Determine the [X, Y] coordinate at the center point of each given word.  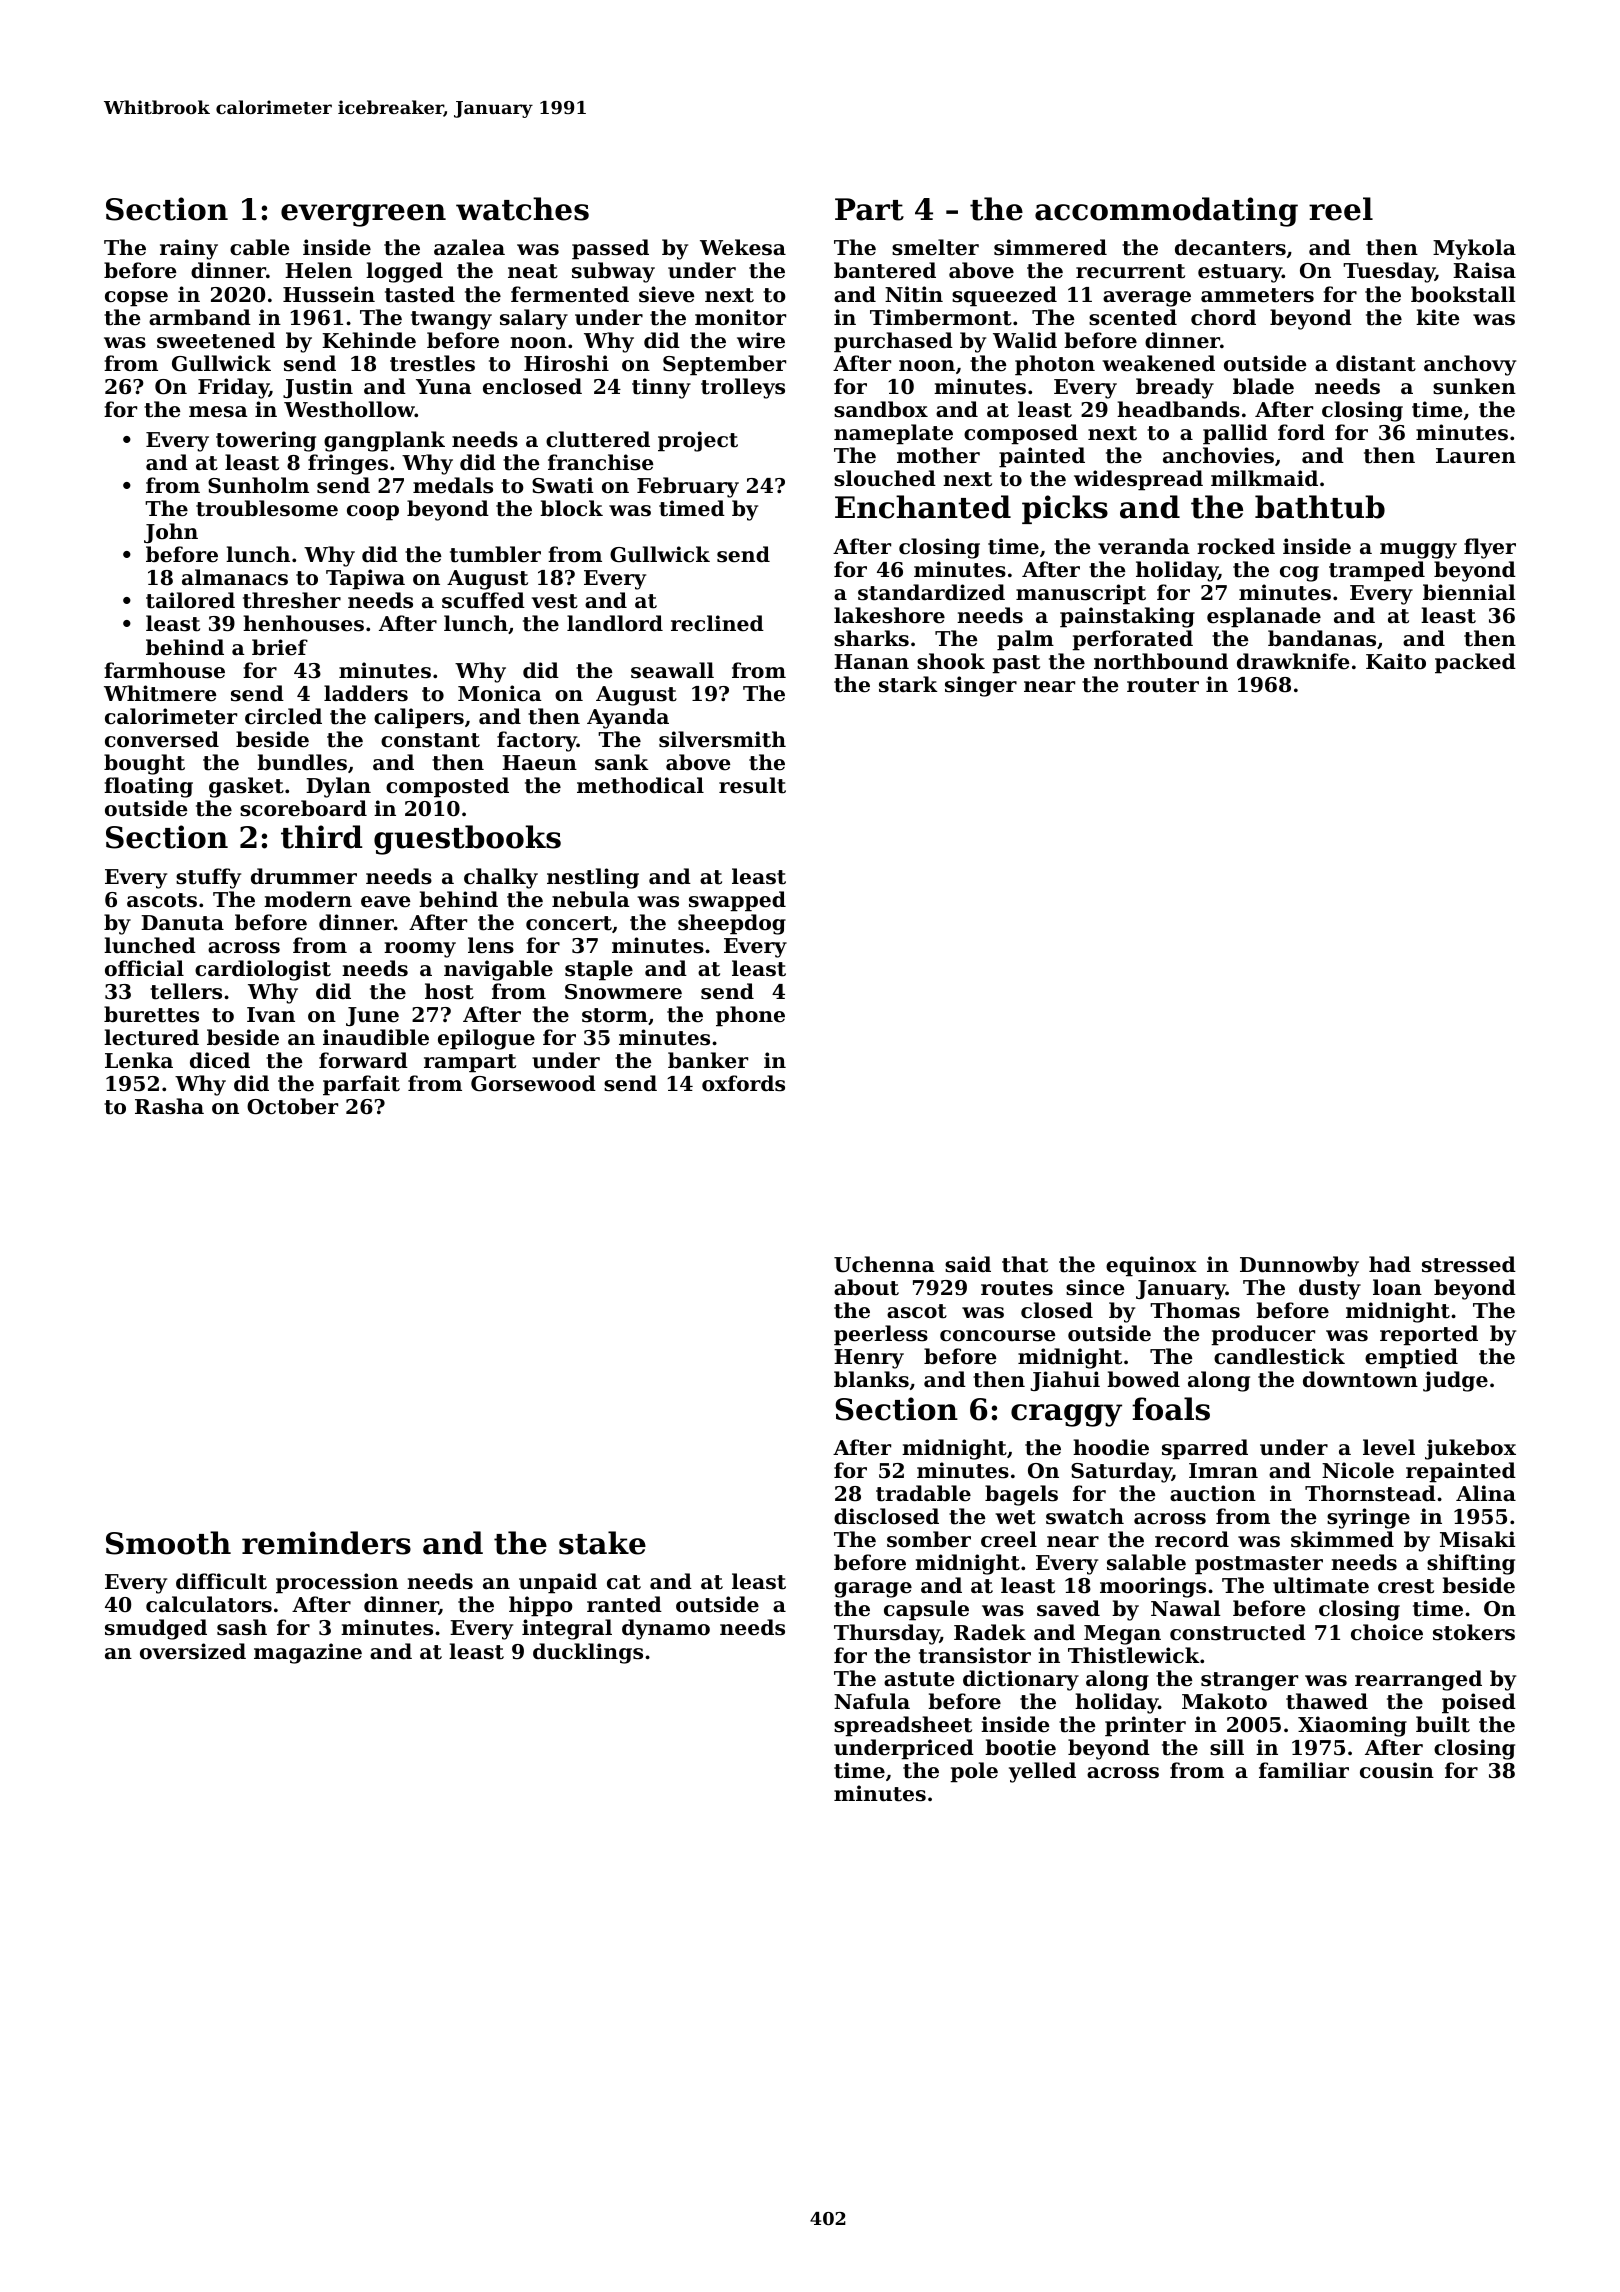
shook [951, 661]
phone [750, 1016]
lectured [151, 1037]
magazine [308, 1653]
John [171, 533]
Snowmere [623, 992]
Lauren [1476, 456]
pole [974, 1772]
